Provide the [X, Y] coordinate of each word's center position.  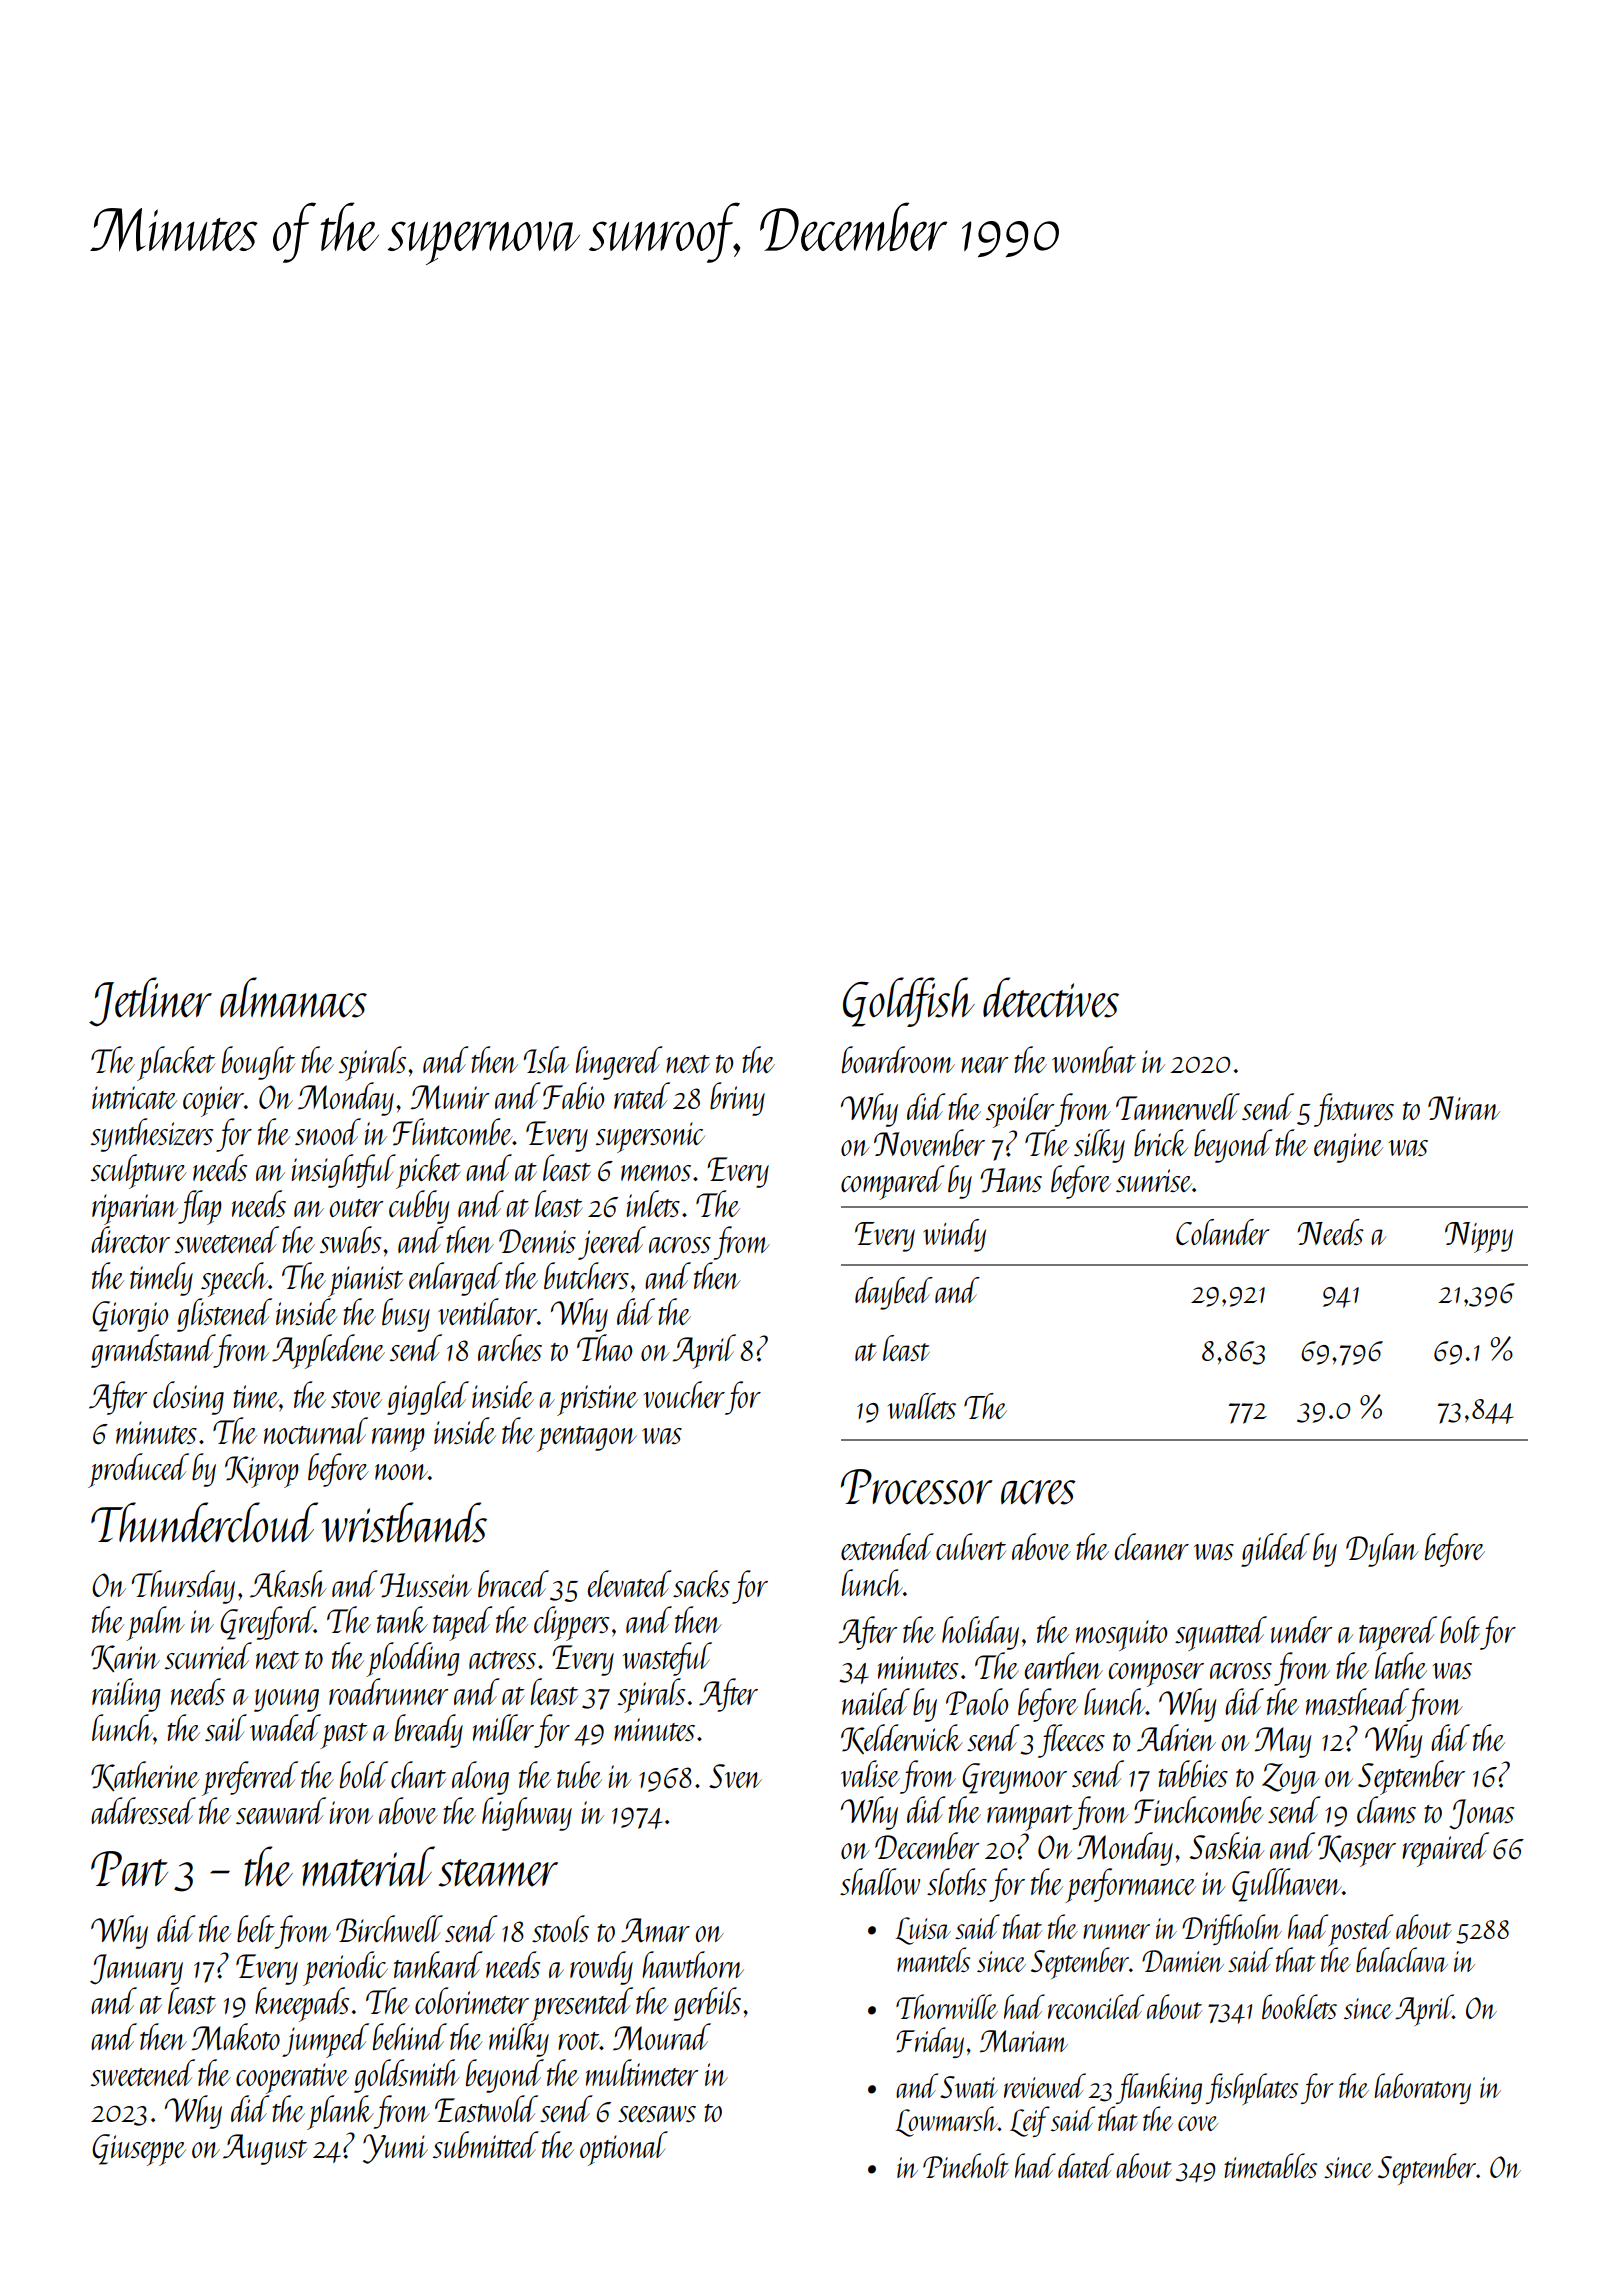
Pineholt [966, 2165]
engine [1348, 1148]
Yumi [395, 2149]
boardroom [898, 1059]
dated [1086, 2165]
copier [213, 1101]
